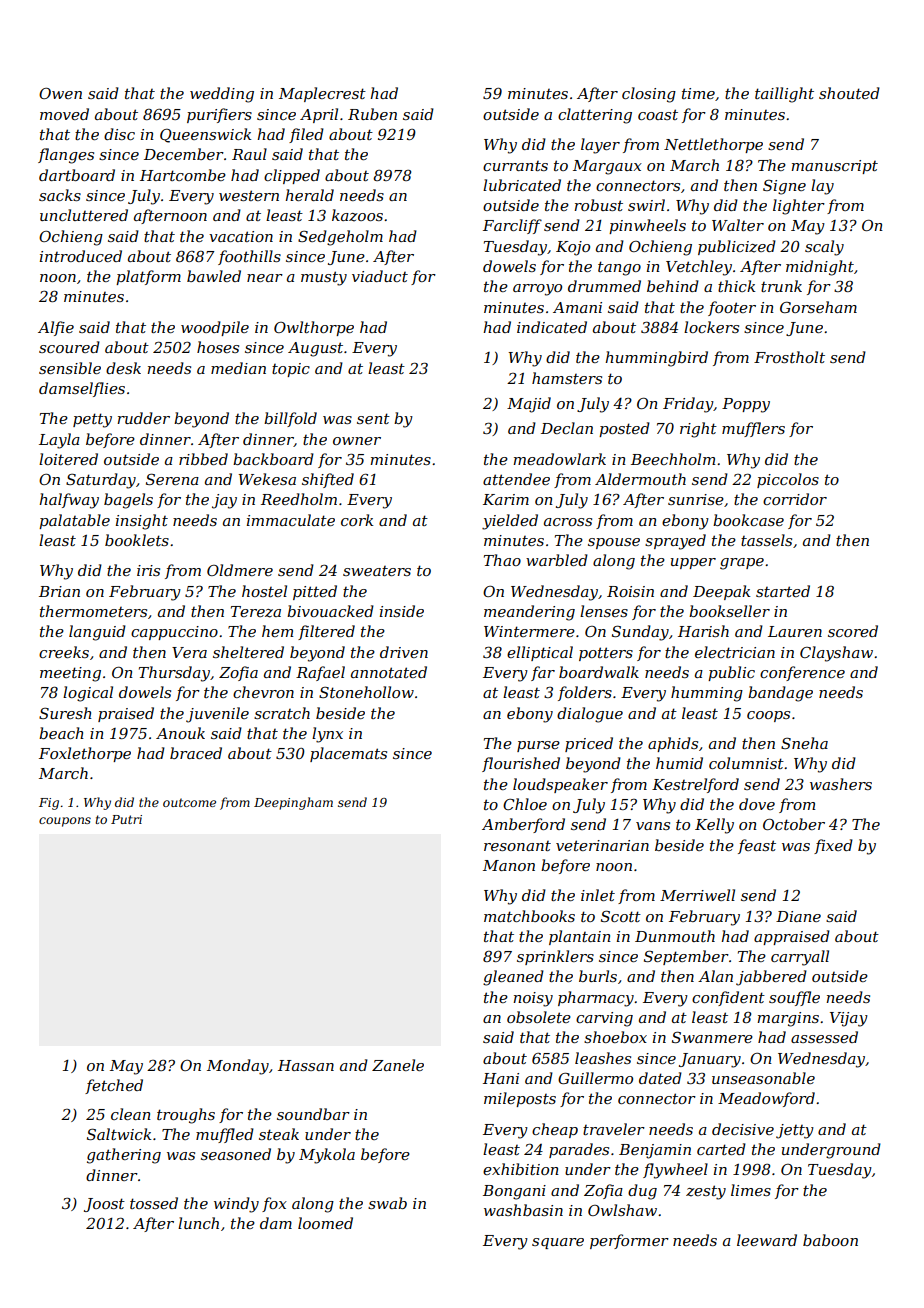 The width and height of the image is (924, 1308). Describe the element at coordinates (198, 1223) in the image. I see `lunch` at that location.
